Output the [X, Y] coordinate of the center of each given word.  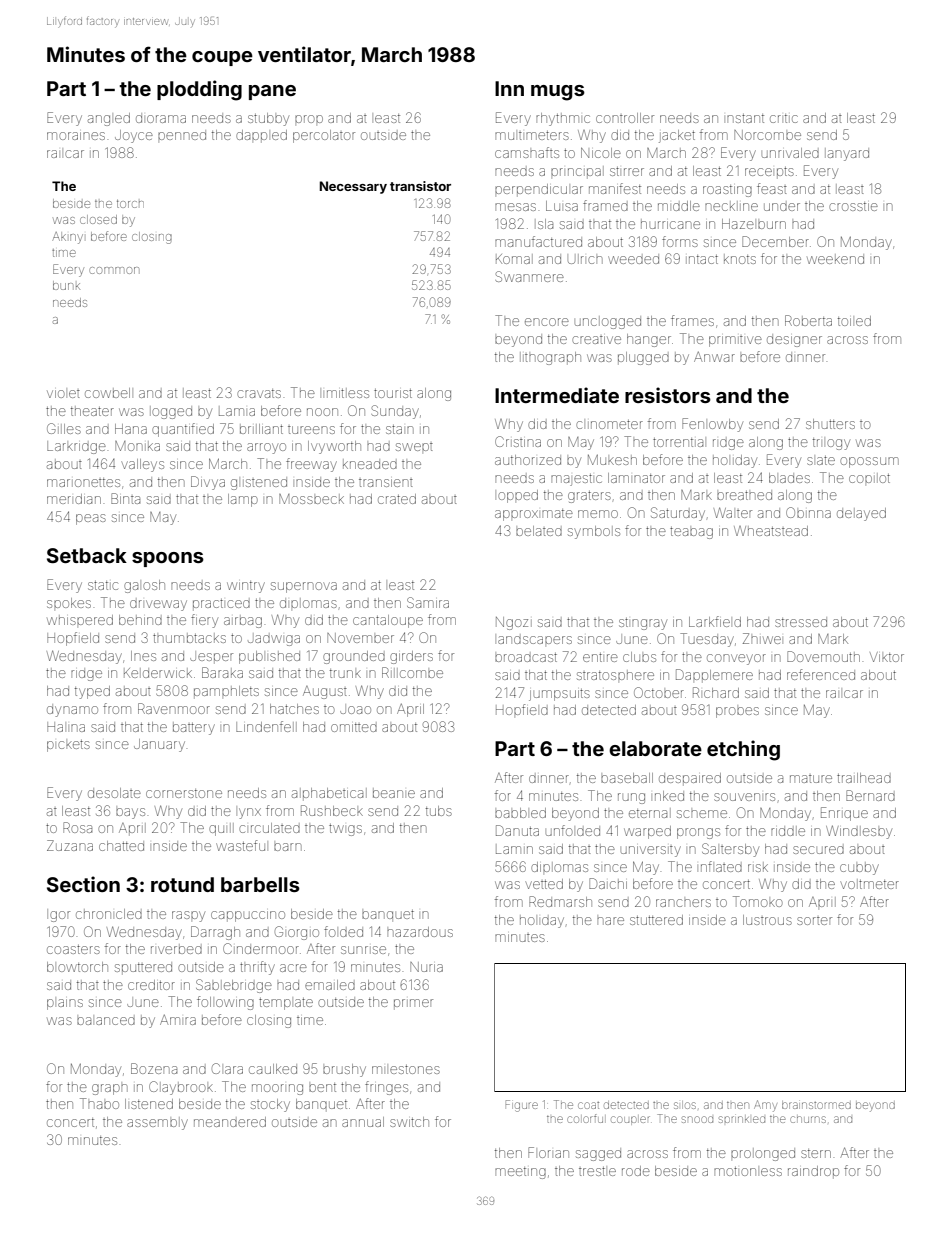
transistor [420, 186]
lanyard [847, 154]
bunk [66, 285]
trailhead [864, 778]
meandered [230, 1122]
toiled [854, 321]
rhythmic [563, 119]
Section [83, 884]
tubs [439, 811]
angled [109, 119]
